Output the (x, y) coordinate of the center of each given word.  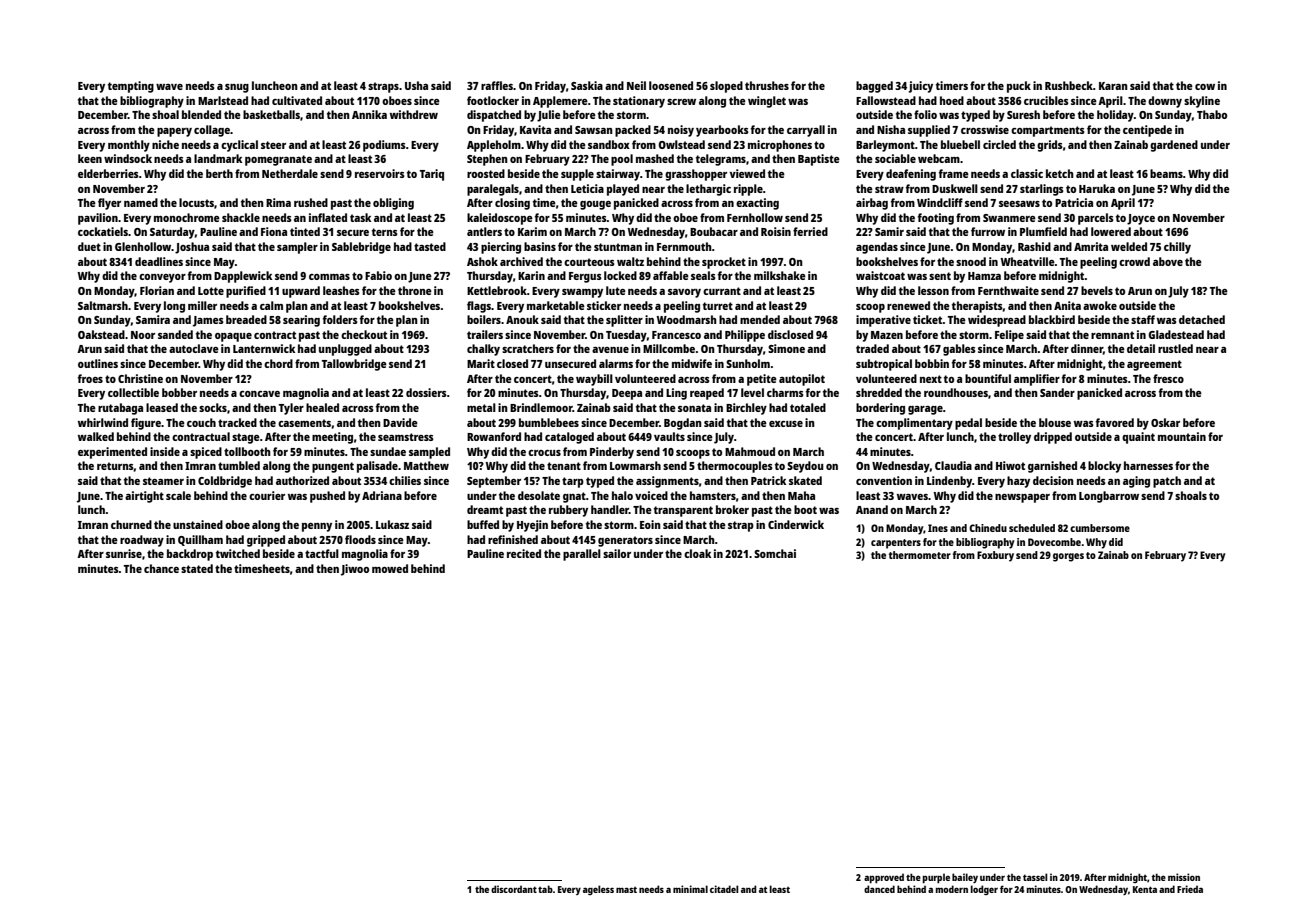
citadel (724, 889)
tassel (1035, 877)
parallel (582, 555)
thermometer (920, 555)
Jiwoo (355, 570)
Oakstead (101, 334)
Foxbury (995, 556)
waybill (594, 380)
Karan (1113, 86)
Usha (416, 85)
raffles (497, 85)
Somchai (775, 553)
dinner (1087, 348)
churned (131, 524)
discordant (514, 889)
